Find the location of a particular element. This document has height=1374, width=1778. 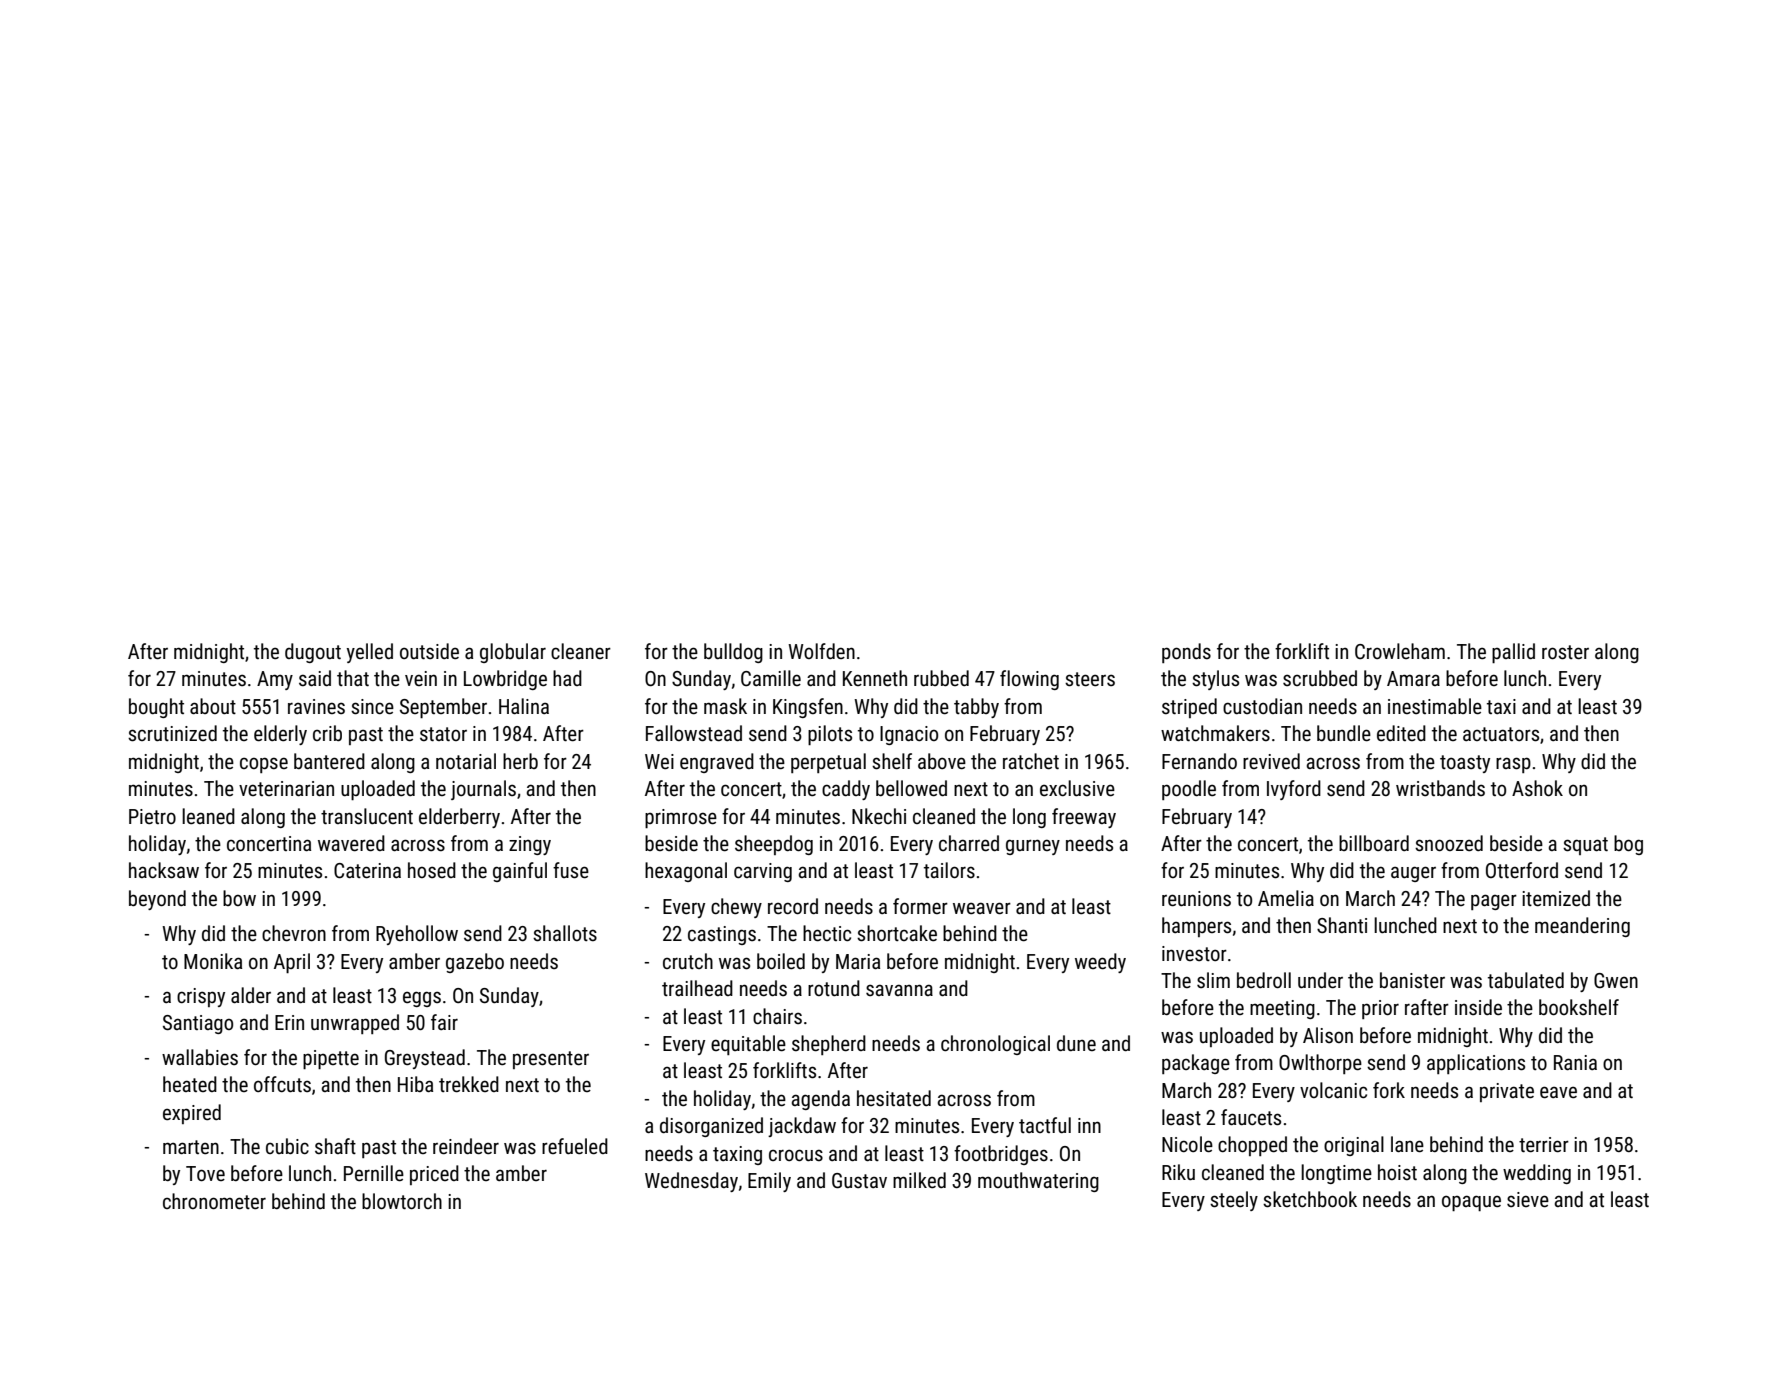

shepherd is located at coordinates (829, 1045).
